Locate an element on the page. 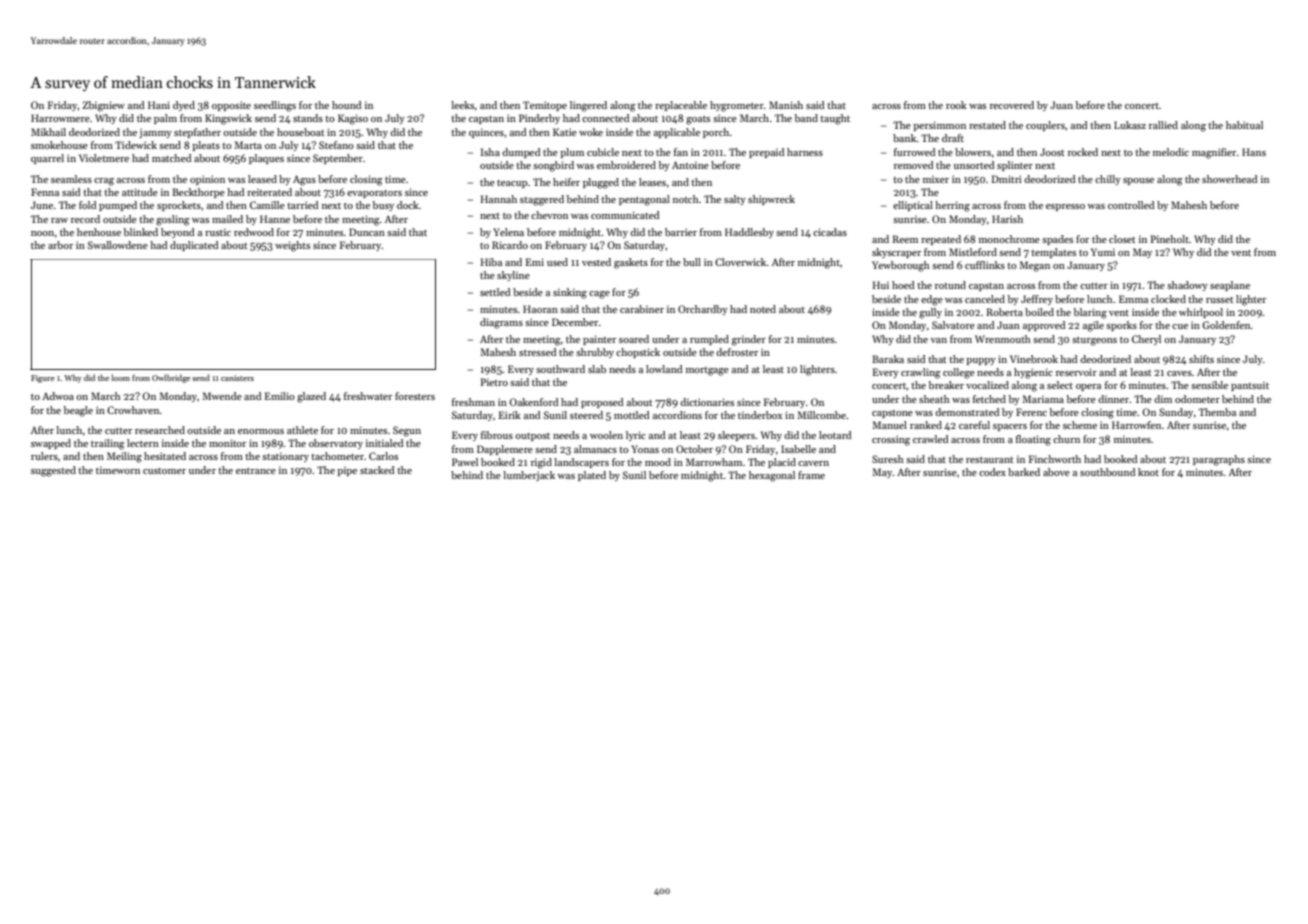 Image resolution: width=1308 pixels, height=924 pixels. Pineholt is located at coordinates (1170, 239).
